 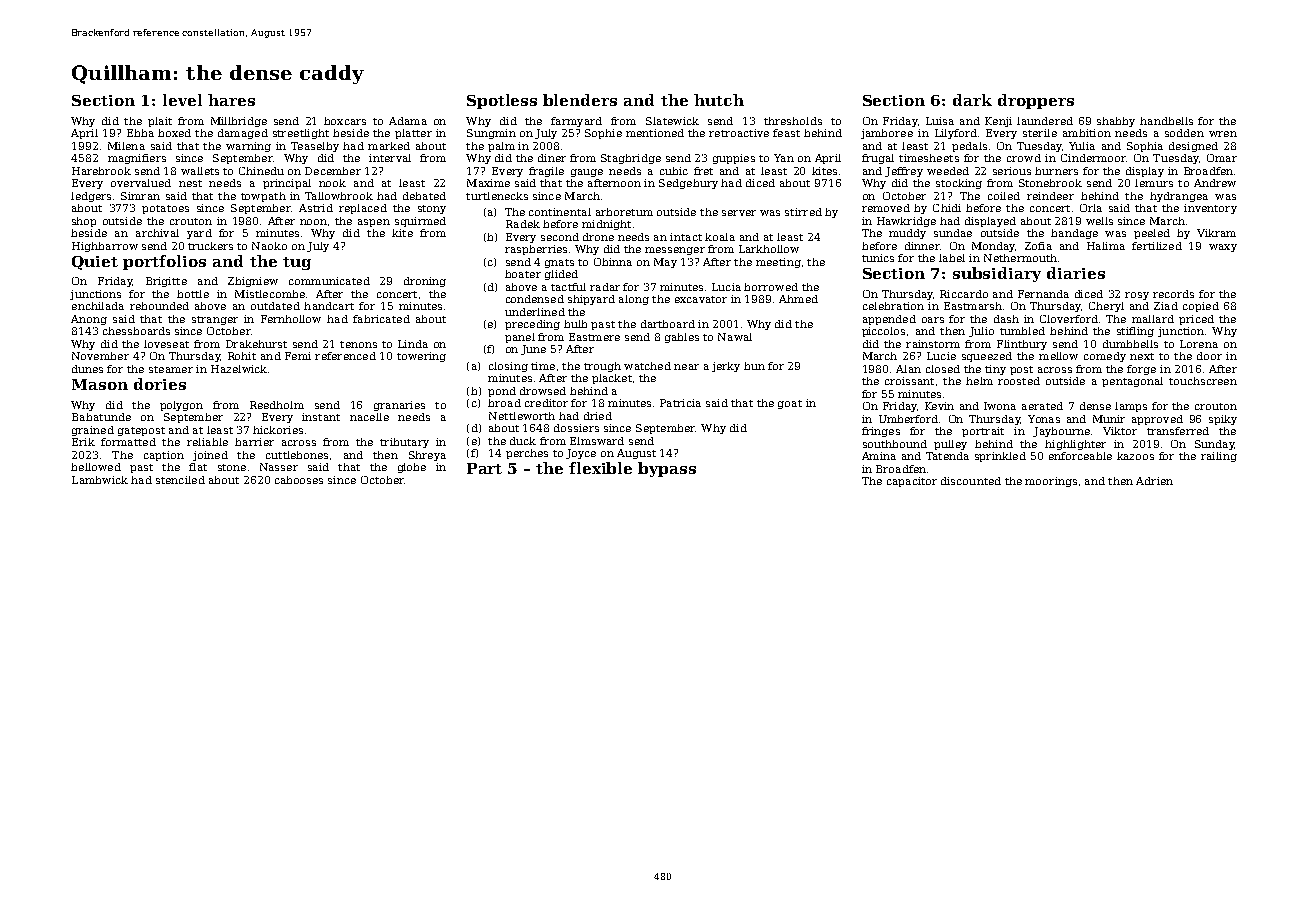 I want to click on Anong, so click(x=89, y=320).
